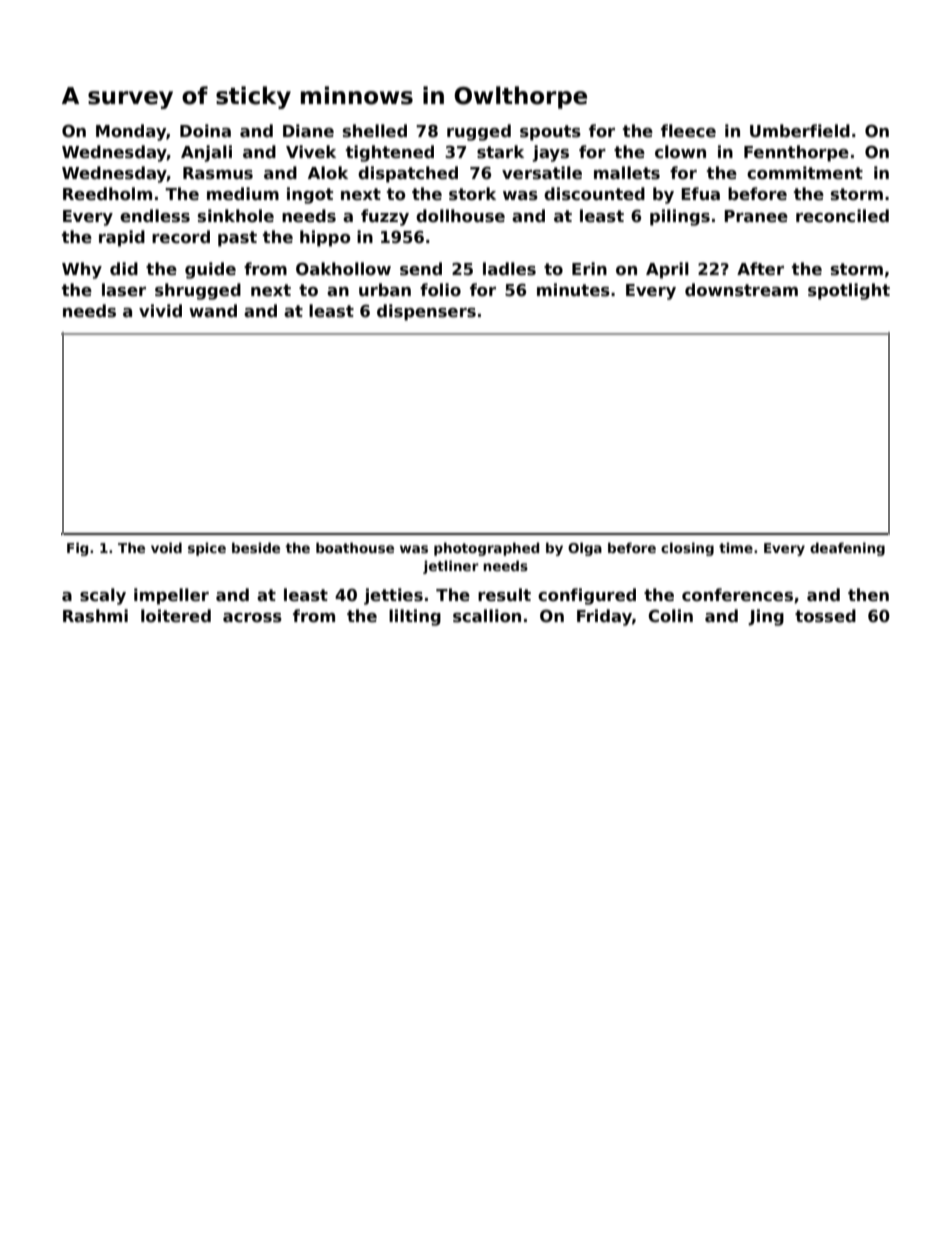 This screenshot has width=952, height=1233. I want to click on time, so click(736, 547).
